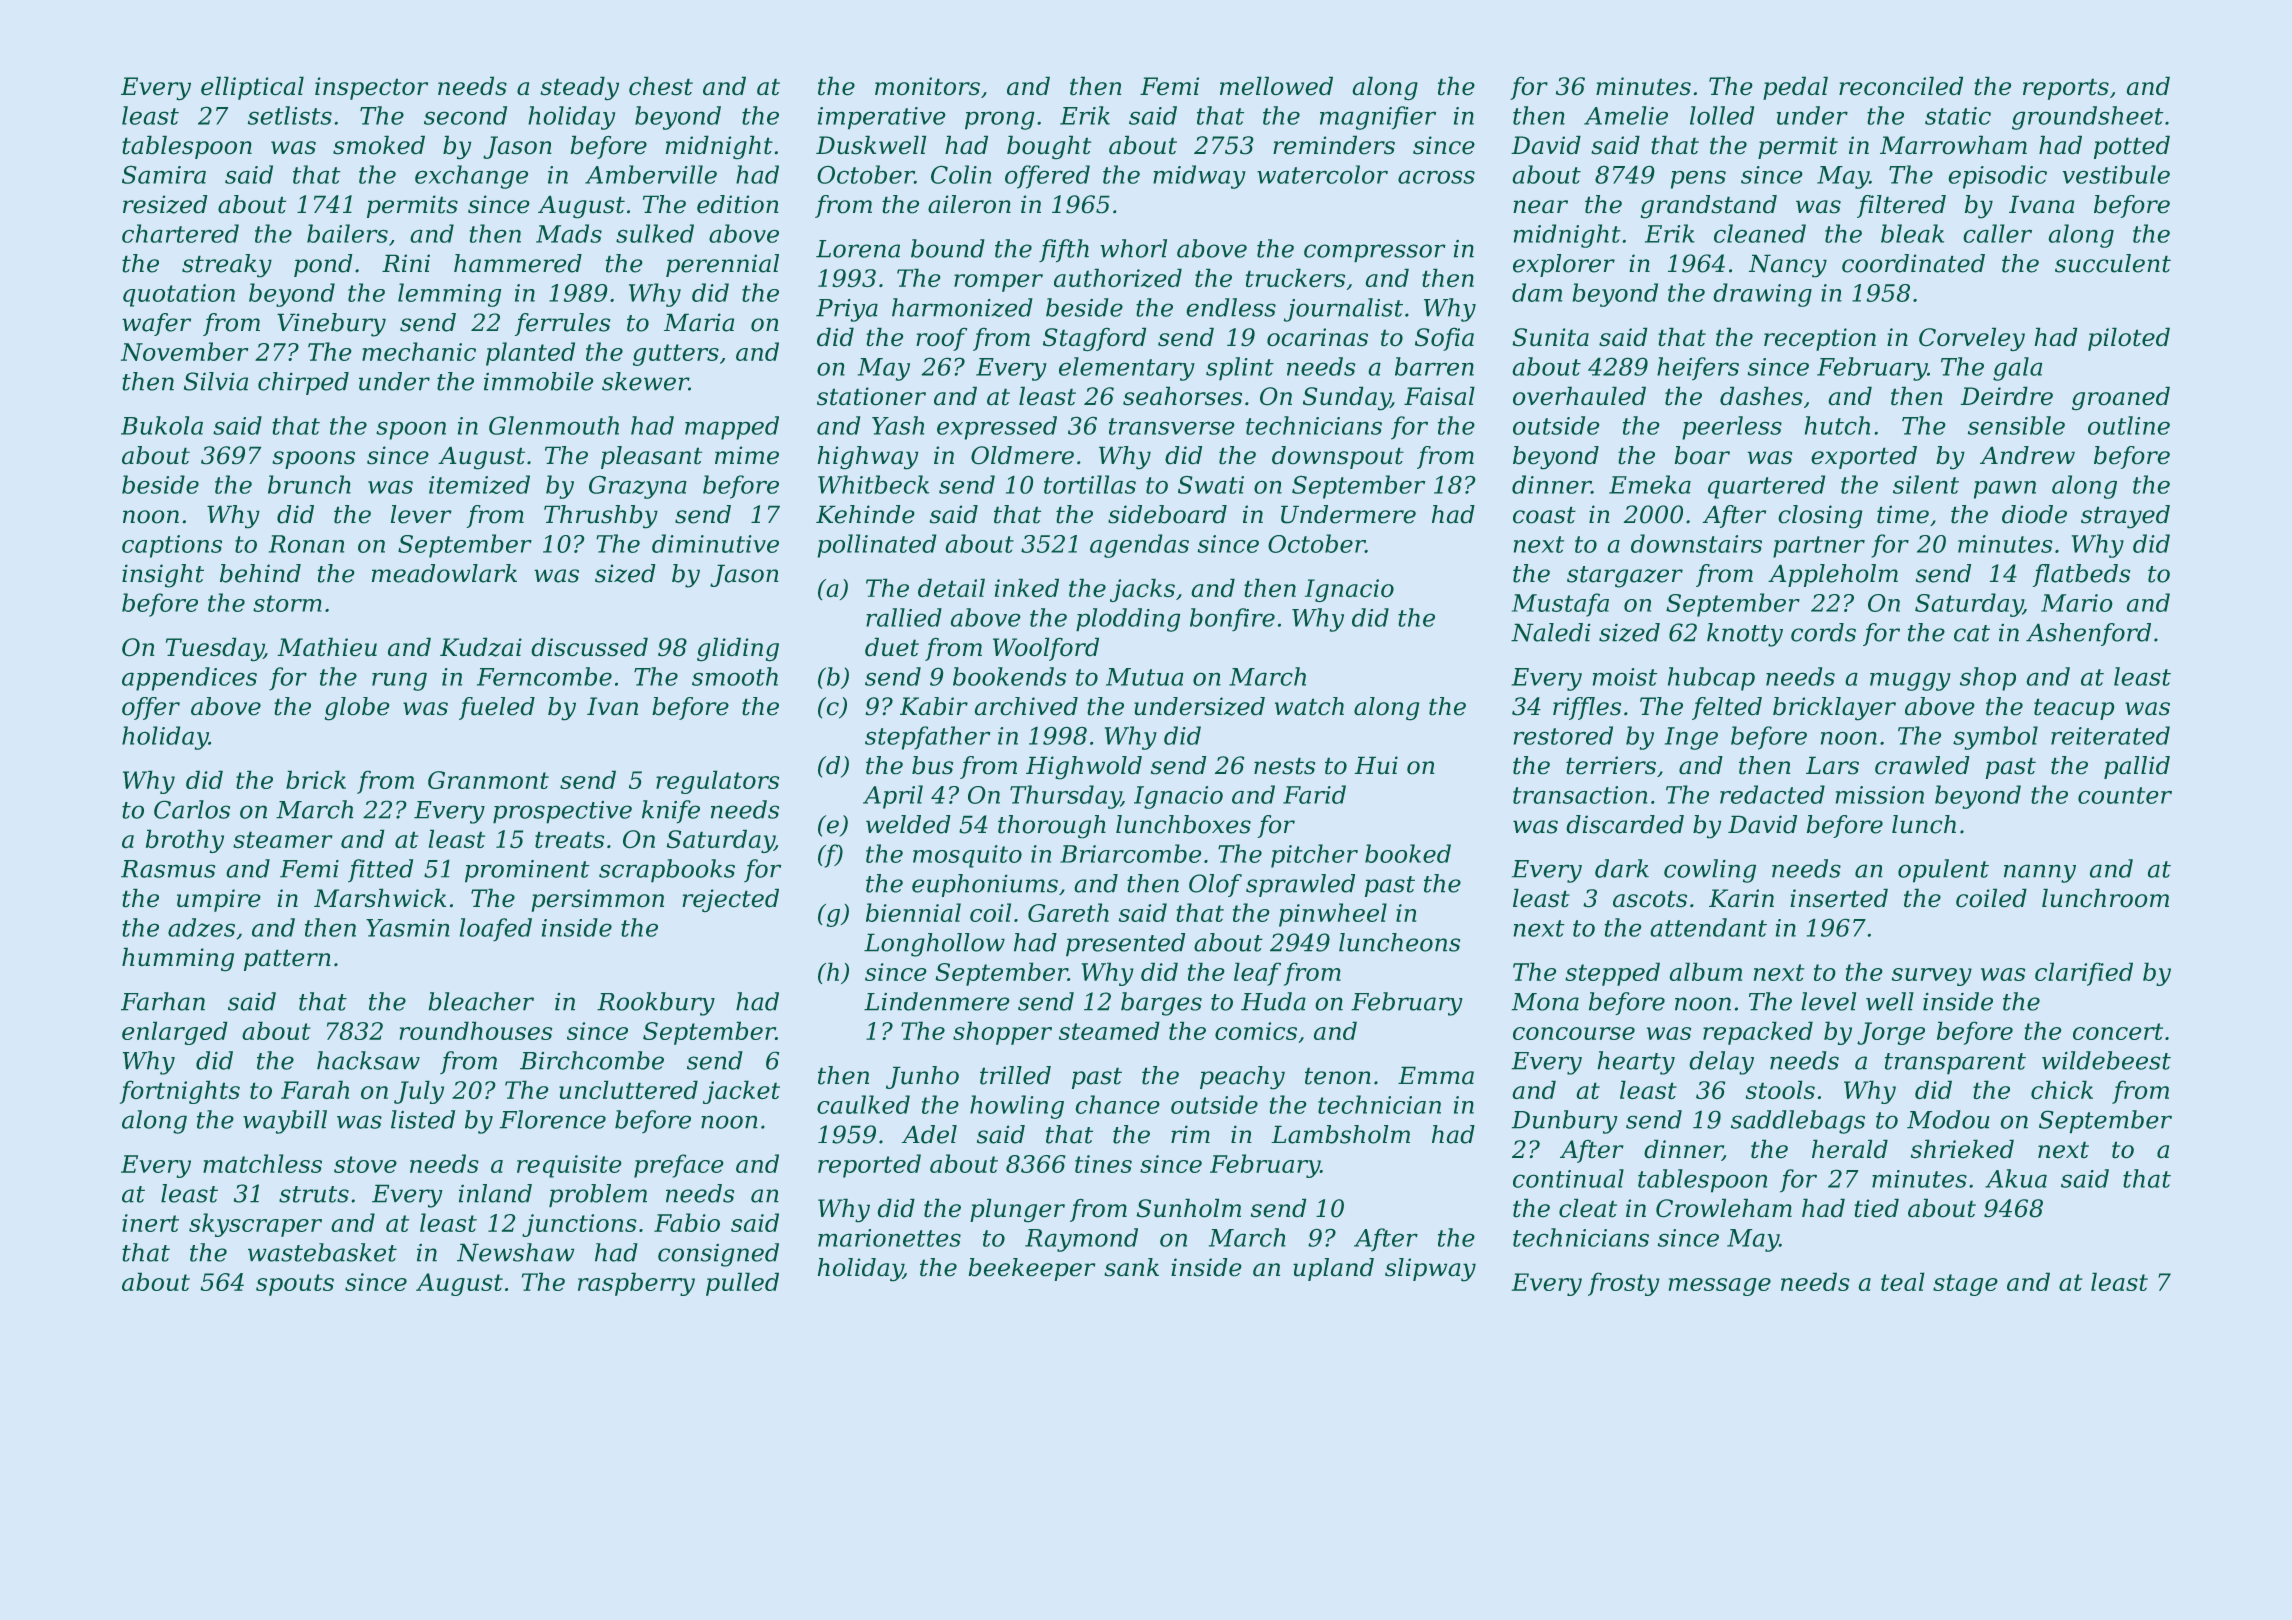 The image size is (2292, 1620). I want to click on aileron, so click(969, 204).
